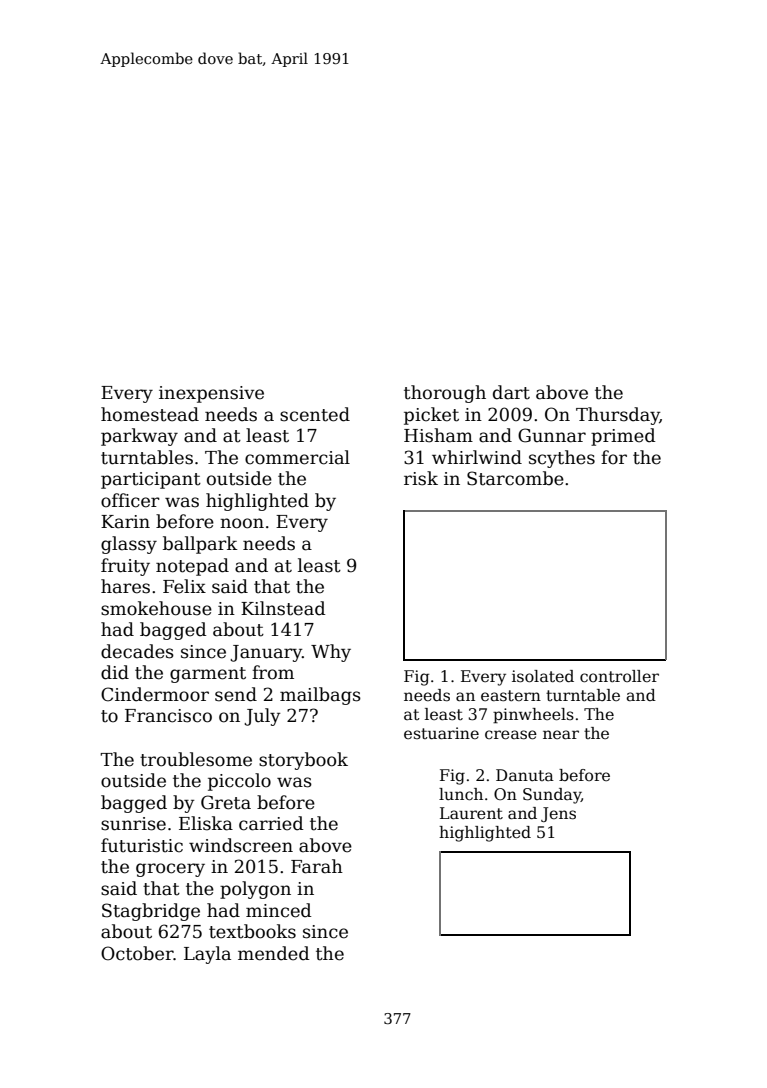 Image resolution: width=767 pixels, height=1088 pixels. What do you see at coordinates (133, 824) in the document?
I see `sunrise` at bounding box center [133, 824].
